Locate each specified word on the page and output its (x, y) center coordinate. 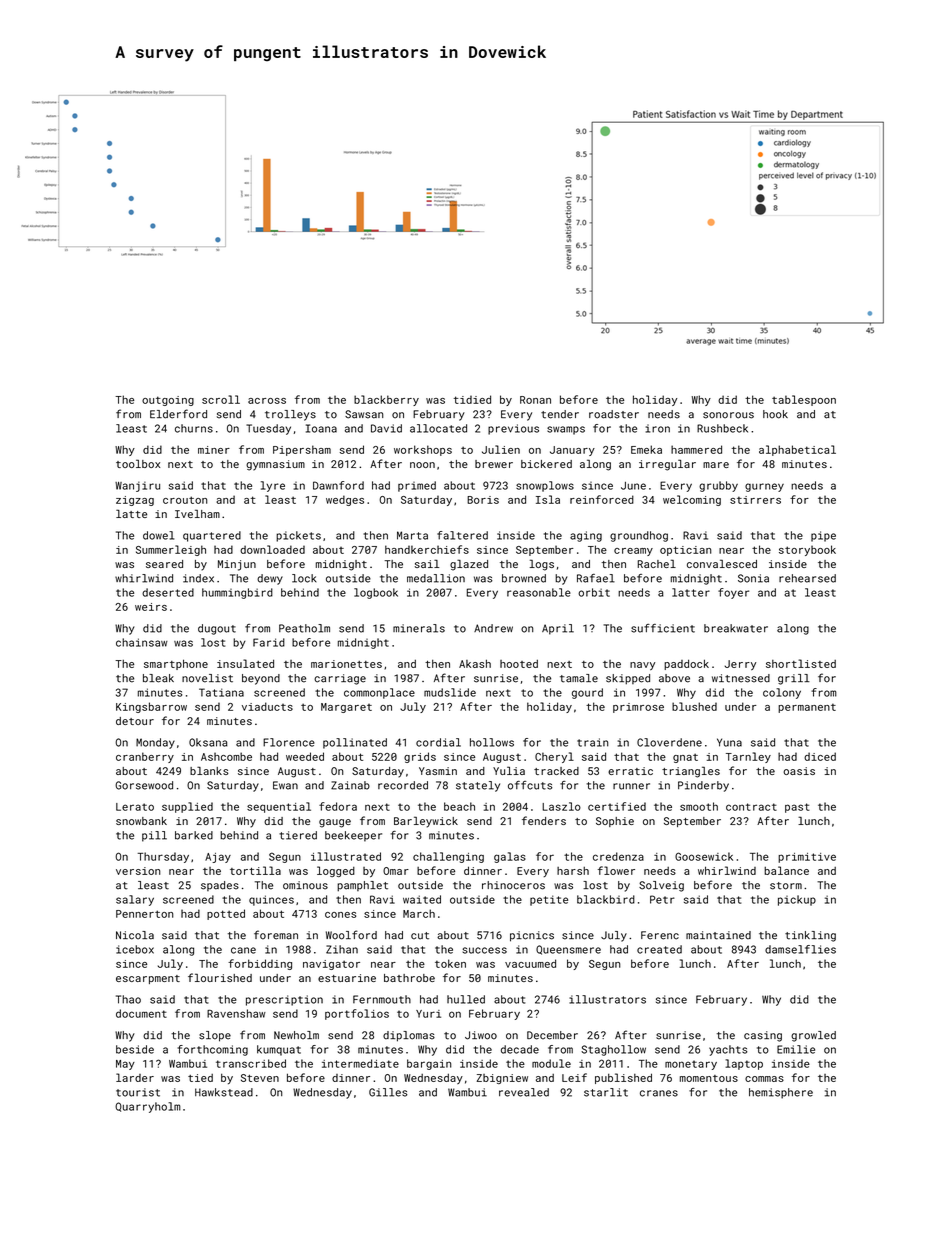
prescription (284, 1000)
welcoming (692, 500)
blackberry (386, 400)
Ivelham (197, 513)
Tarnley (748, 757)
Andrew (493, 628)
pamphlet (362, 886)
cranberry (145, 757)
